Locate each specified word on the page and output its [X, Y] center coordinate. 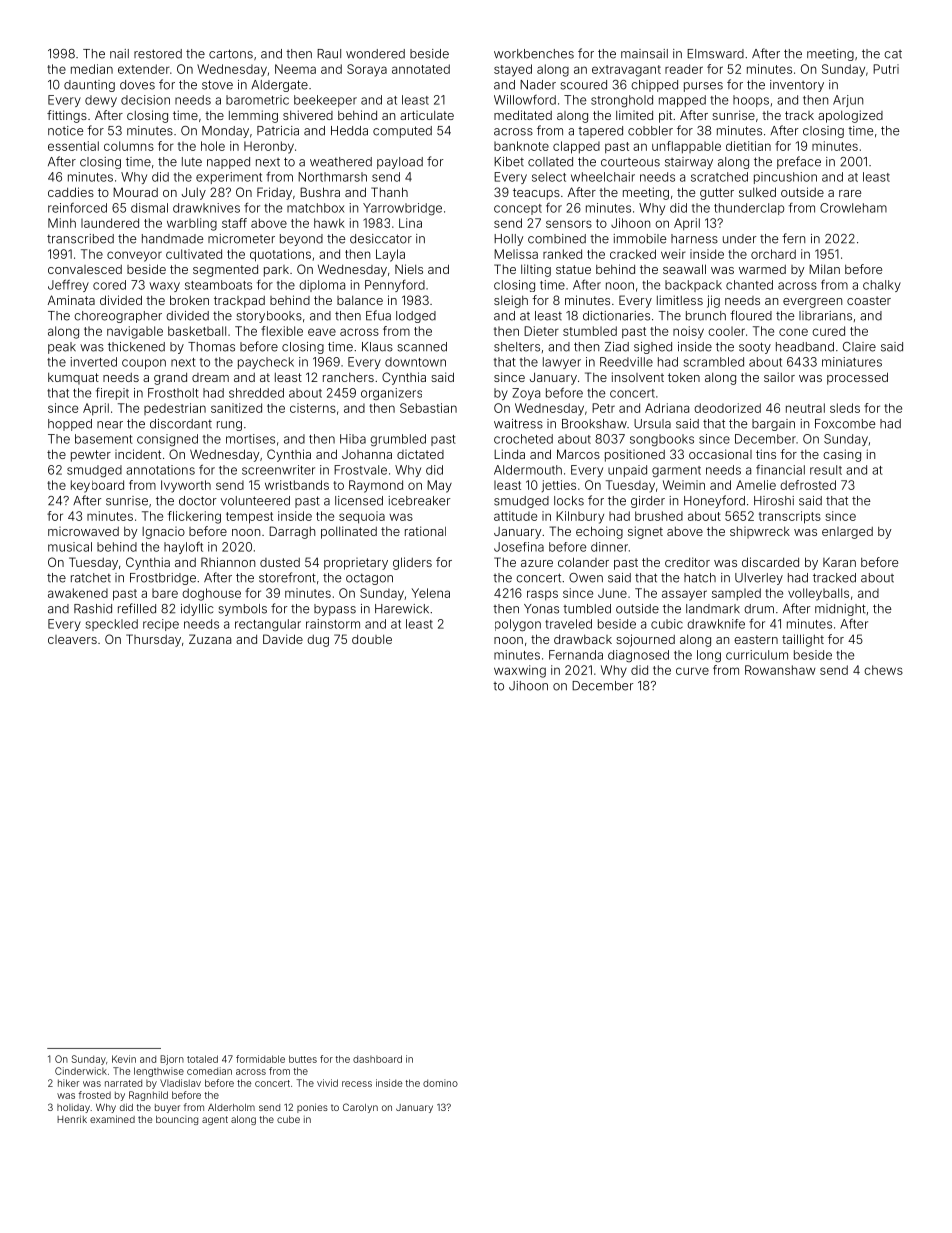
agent [215, 1120]
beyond [301, 240]
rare [850, 193]
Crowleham [853, 208]
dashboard [377, 1059]
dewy [101, 101]
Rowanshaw [780, 670]
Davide [283, 639]
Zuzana [210, 639]
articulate [427, 115]
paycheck [266, 363]
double [372, 639]
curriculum [757, 655]
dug [318, 641]
